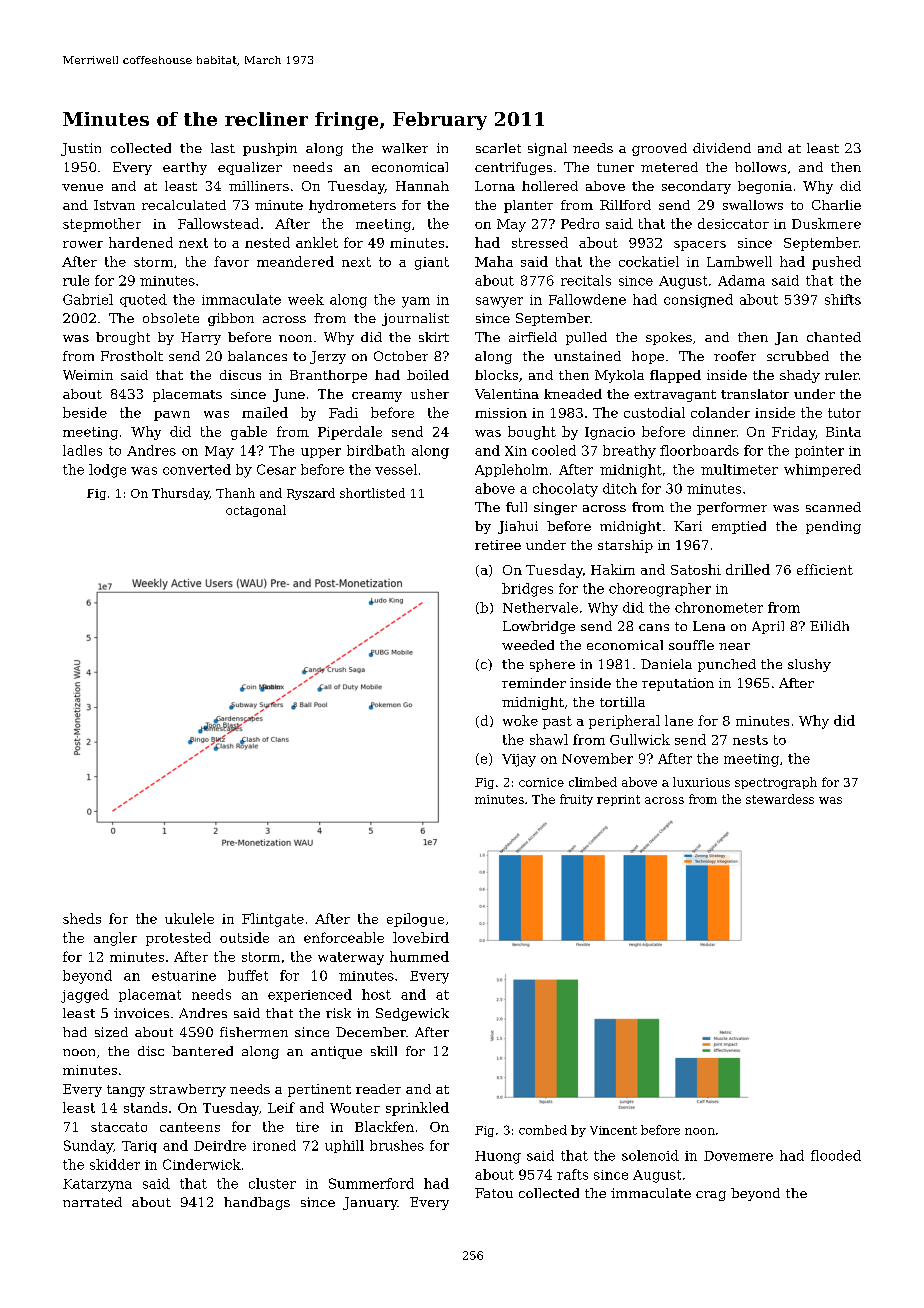 The height and width of the page is (1308, 924). What do you see at coordinates (760, 167) in the page?
I see `hollows` at bounding box center [760, 167].
